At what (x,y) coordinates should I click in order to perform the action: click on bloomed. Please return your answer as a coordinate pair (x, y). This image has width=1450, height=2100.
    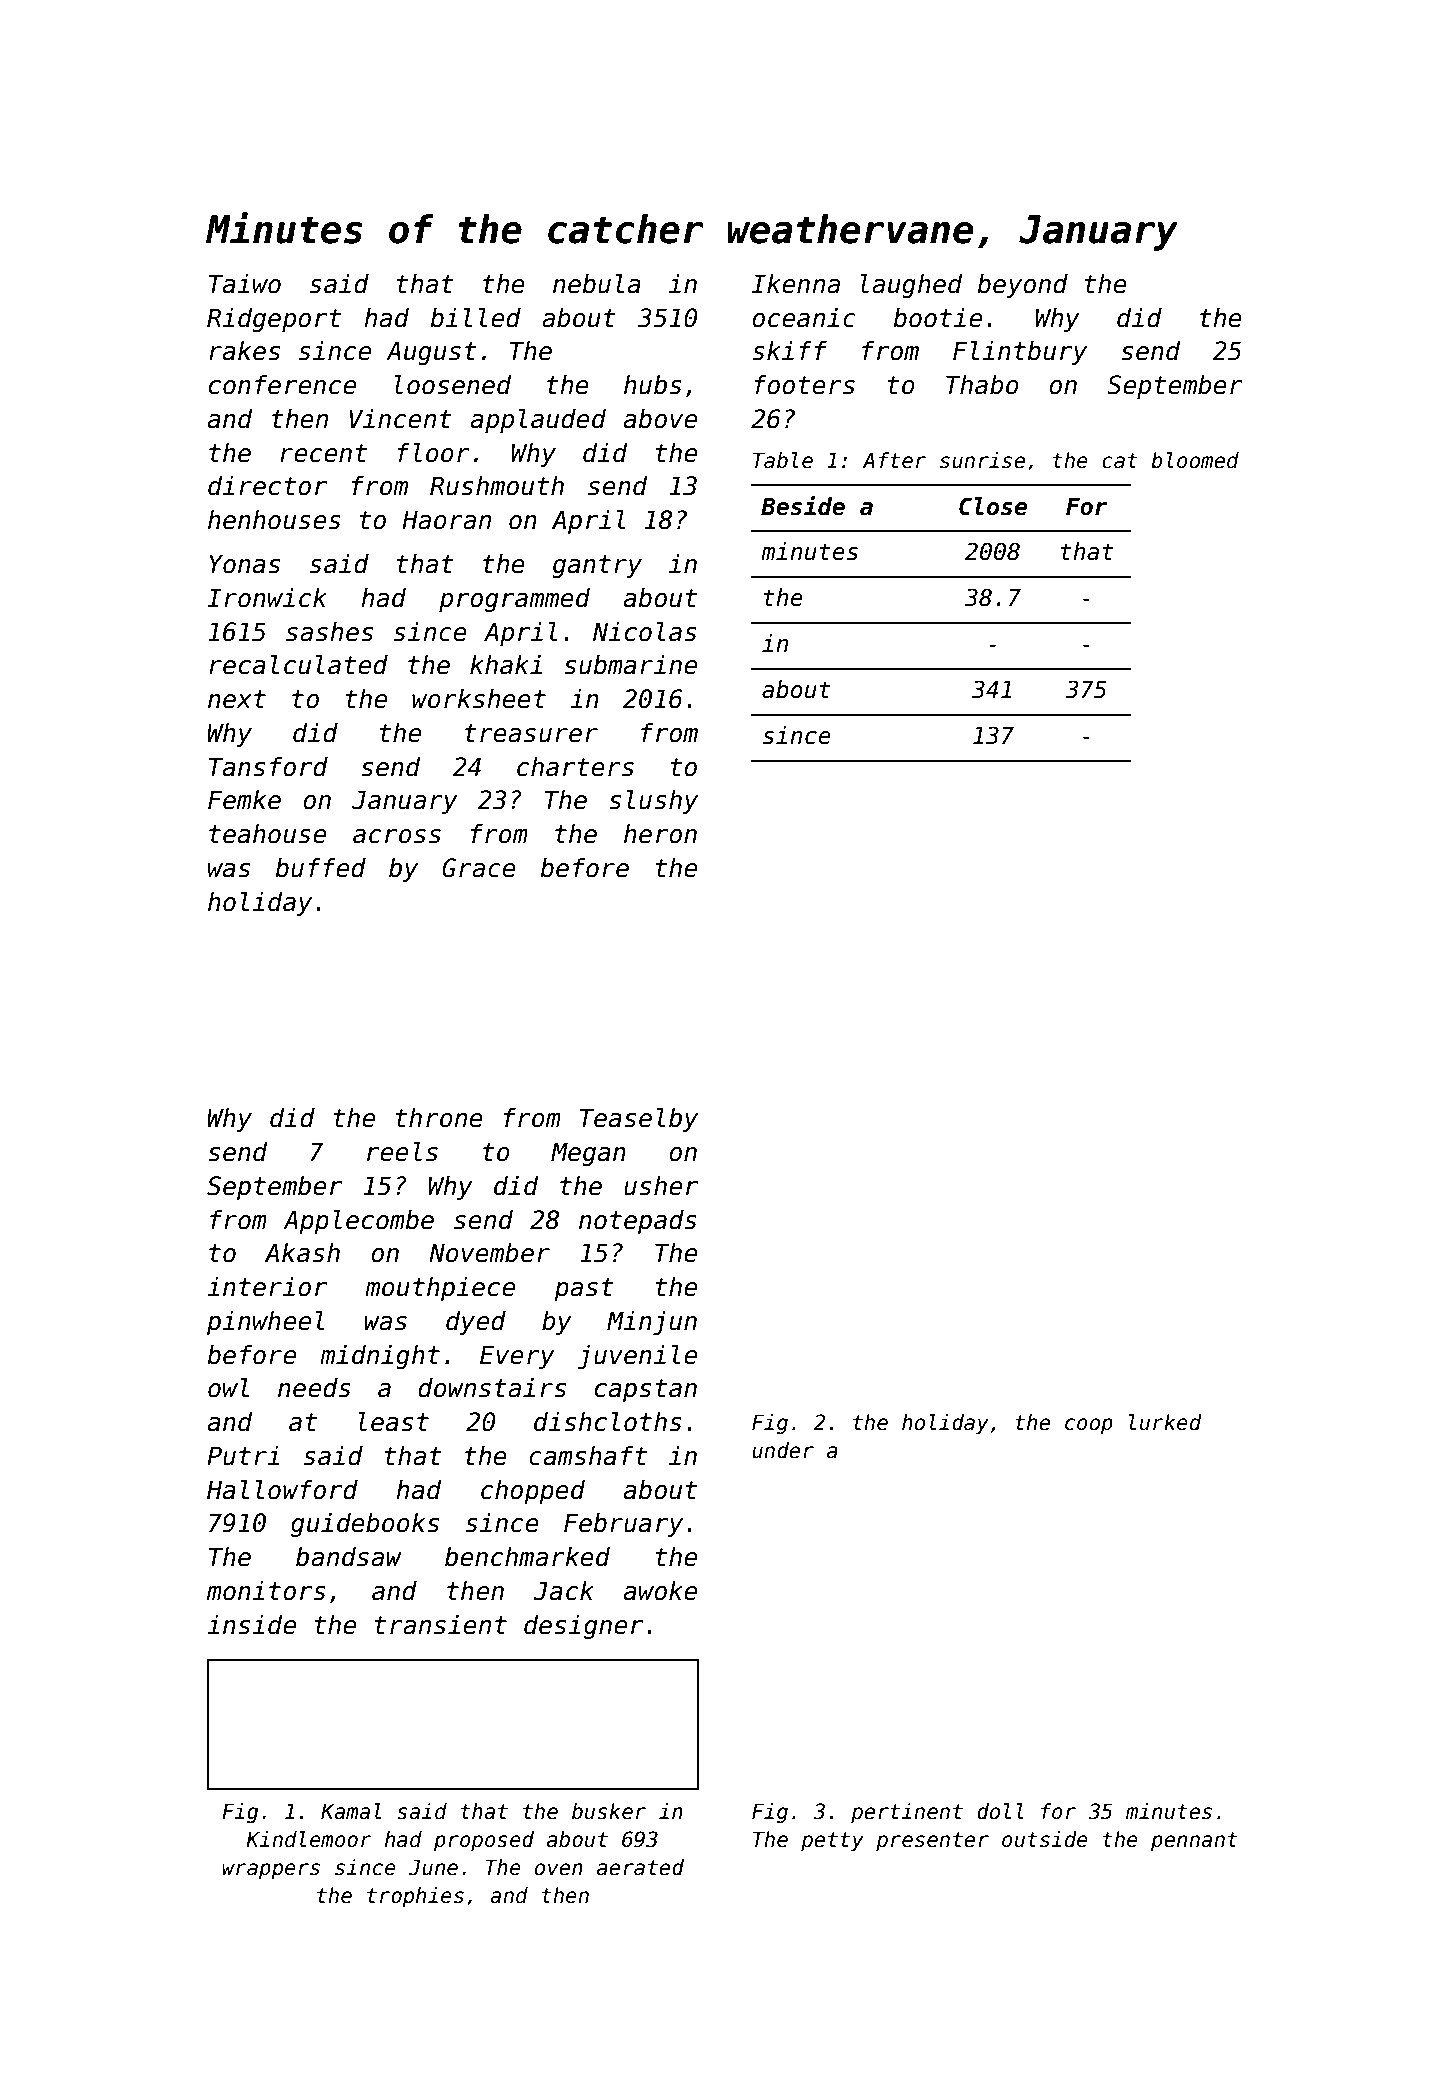
    Looking at the image, I should click on (1195, 460).
